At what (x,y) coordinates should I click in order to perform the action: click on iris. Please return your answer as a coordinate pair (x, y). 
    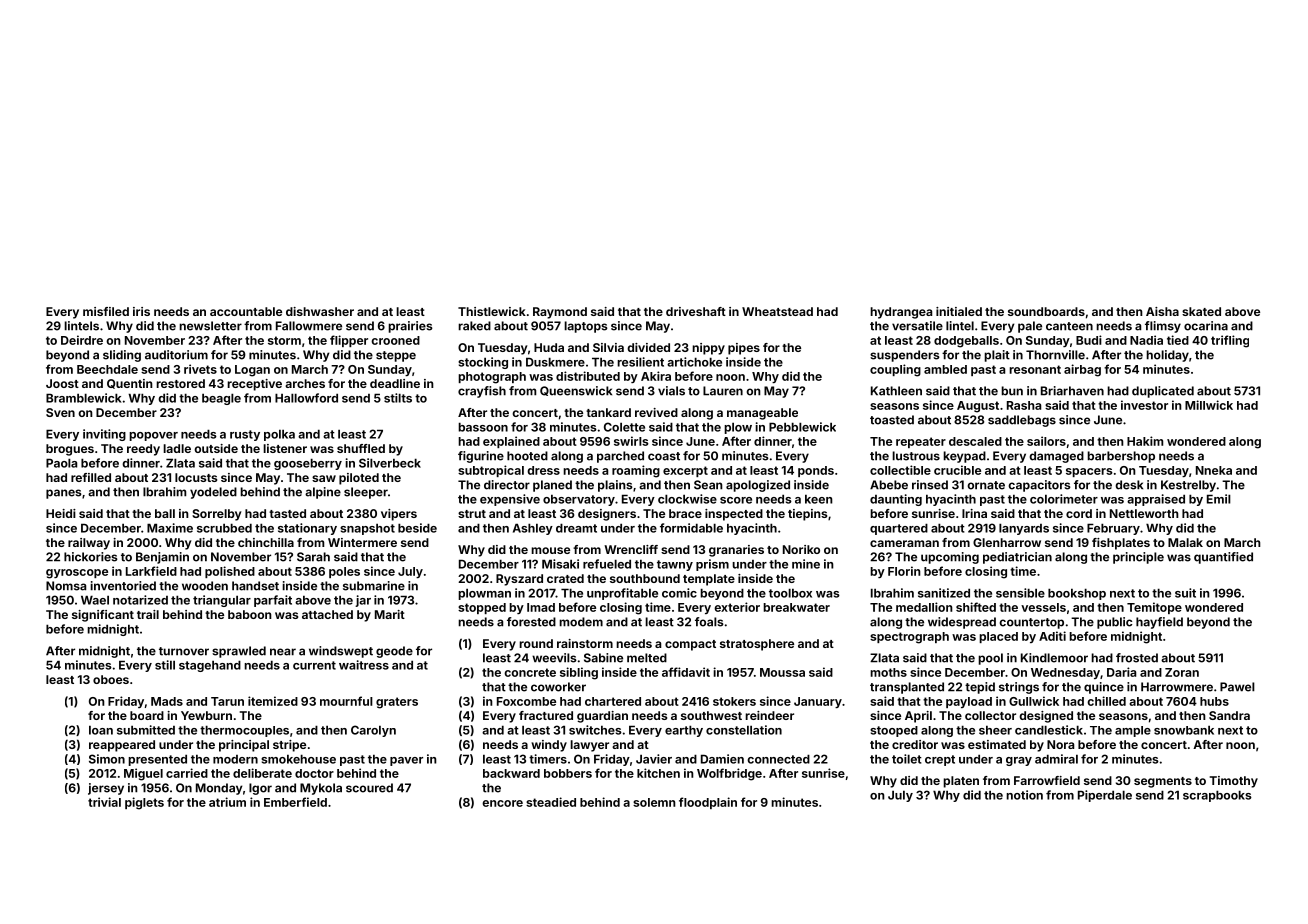
    Looking at the image, I should click on (141, 311).
